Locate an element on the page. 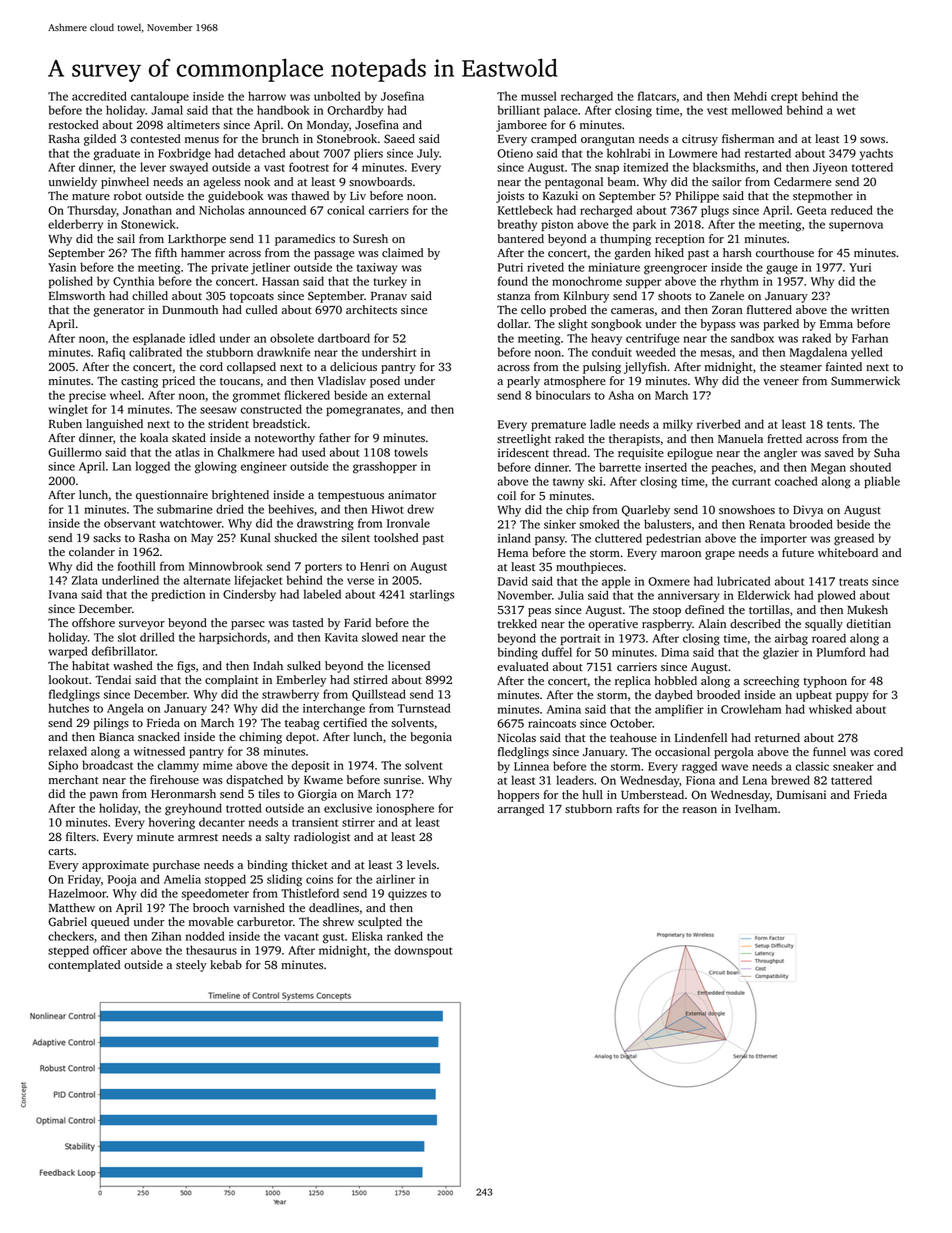 This document has width=952, height=1233. rafts is located at coordinates (628, 808).
